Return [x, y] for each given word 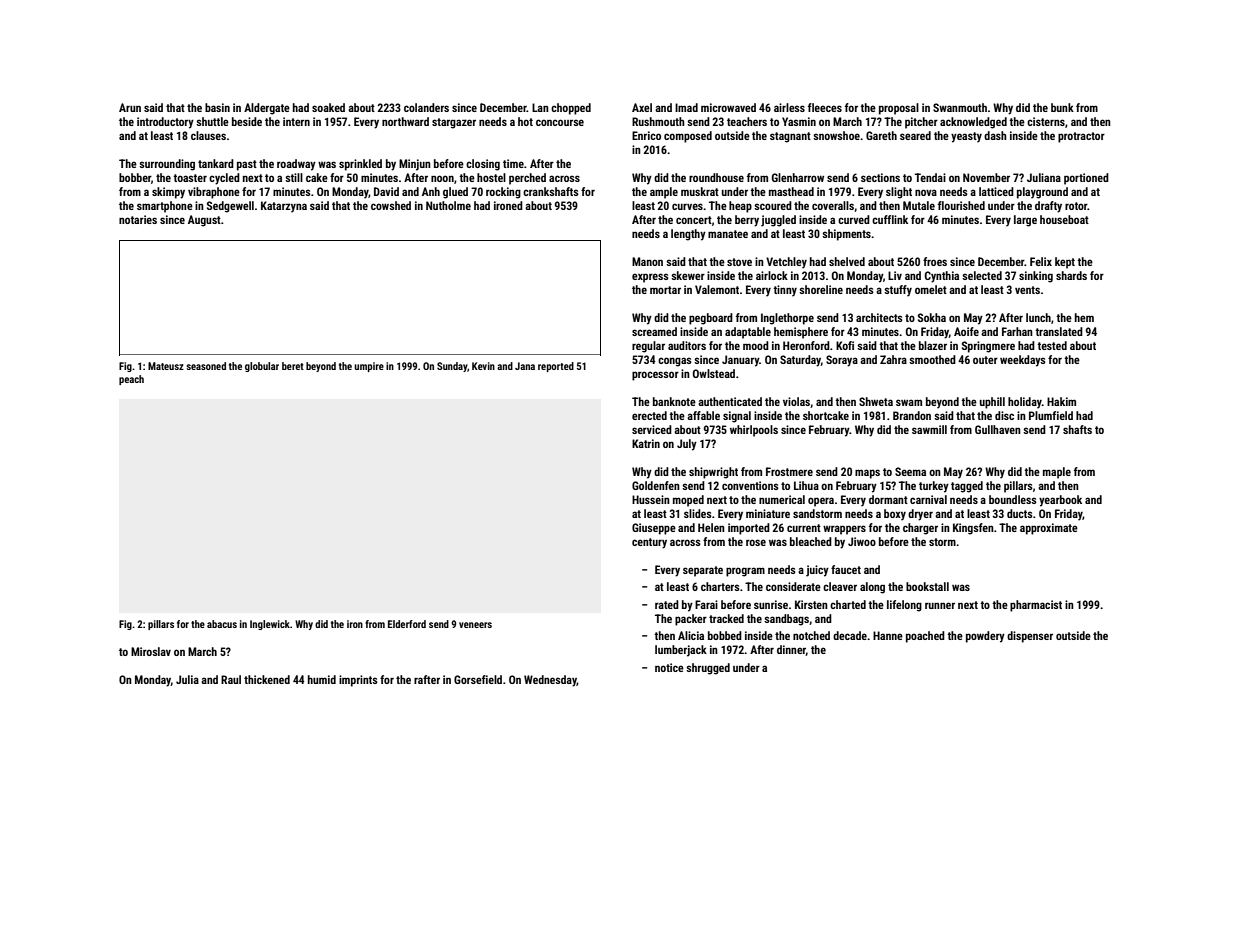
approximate [1049, 529]
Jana [525, 366]
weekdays [1023, 361]
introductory [165, 123]
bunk [1062, 107]
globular [262, 367]
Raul [231, 679]
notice [669, 667]
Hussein [651, 499]
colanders [426, 107]
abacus [222, 624]
